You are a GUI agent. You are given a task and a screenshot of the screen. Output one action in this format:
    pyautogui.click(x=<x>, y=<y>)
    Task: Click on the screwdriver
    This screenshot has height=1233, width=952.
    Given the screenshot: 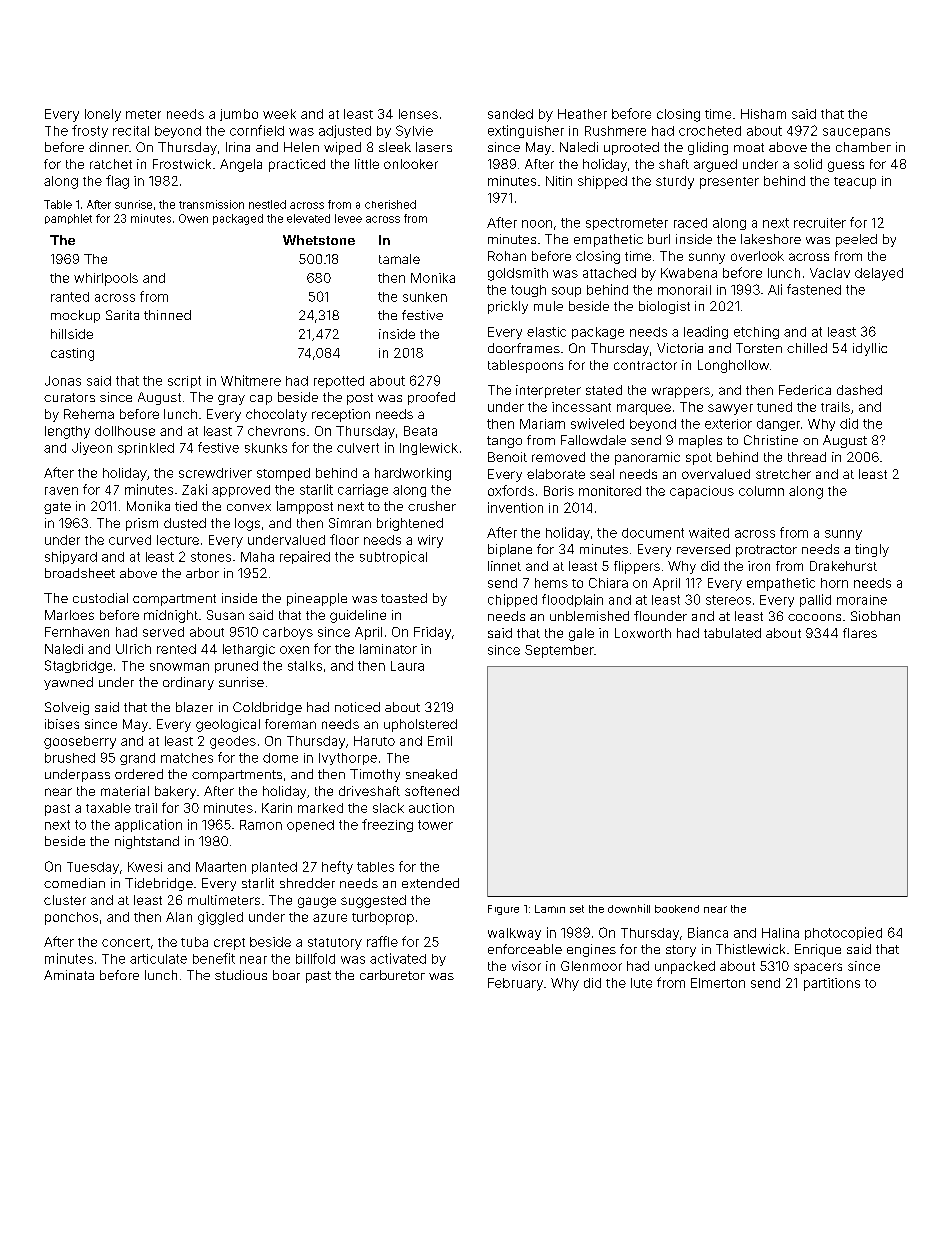 What is the action you would take?
    pyautogui.click(x=215, y=473)
